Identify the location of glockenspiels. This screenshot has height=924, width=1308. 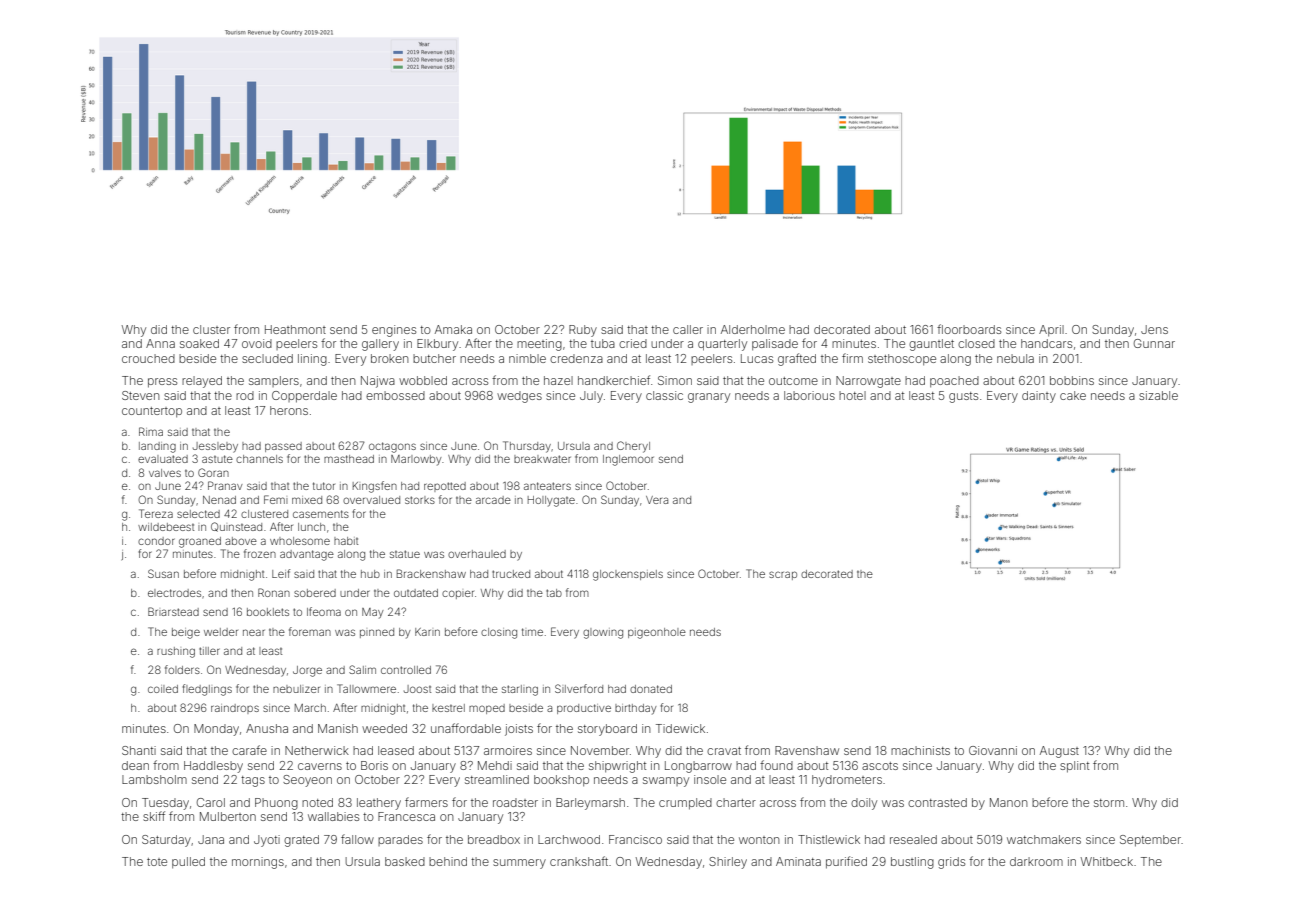
(628, 575).
